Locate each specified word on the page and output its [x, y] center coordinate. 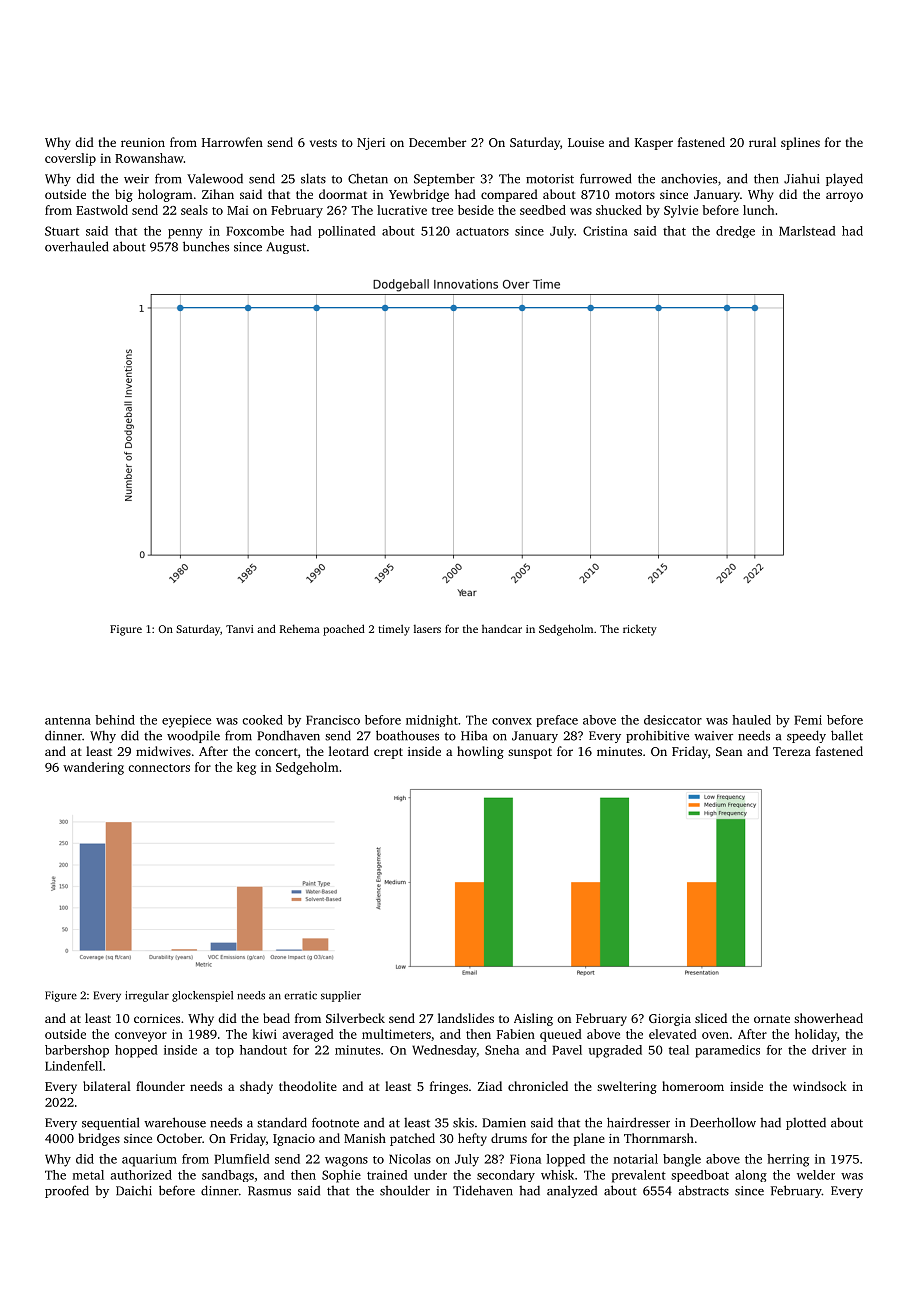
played [844, 179]
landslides [466, 1018]
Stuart [62, 231]
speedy [806, 736]
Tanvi [240, 629]
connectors [159, 768]
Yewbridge [419, 195]
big [124, 195]
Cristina [605, 231]
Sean [729, 751]
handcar [502, 629]
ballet [847, 735]
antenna [68, 721]
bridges [99, 1139]
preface [557, 721]
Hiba [474, 735]
